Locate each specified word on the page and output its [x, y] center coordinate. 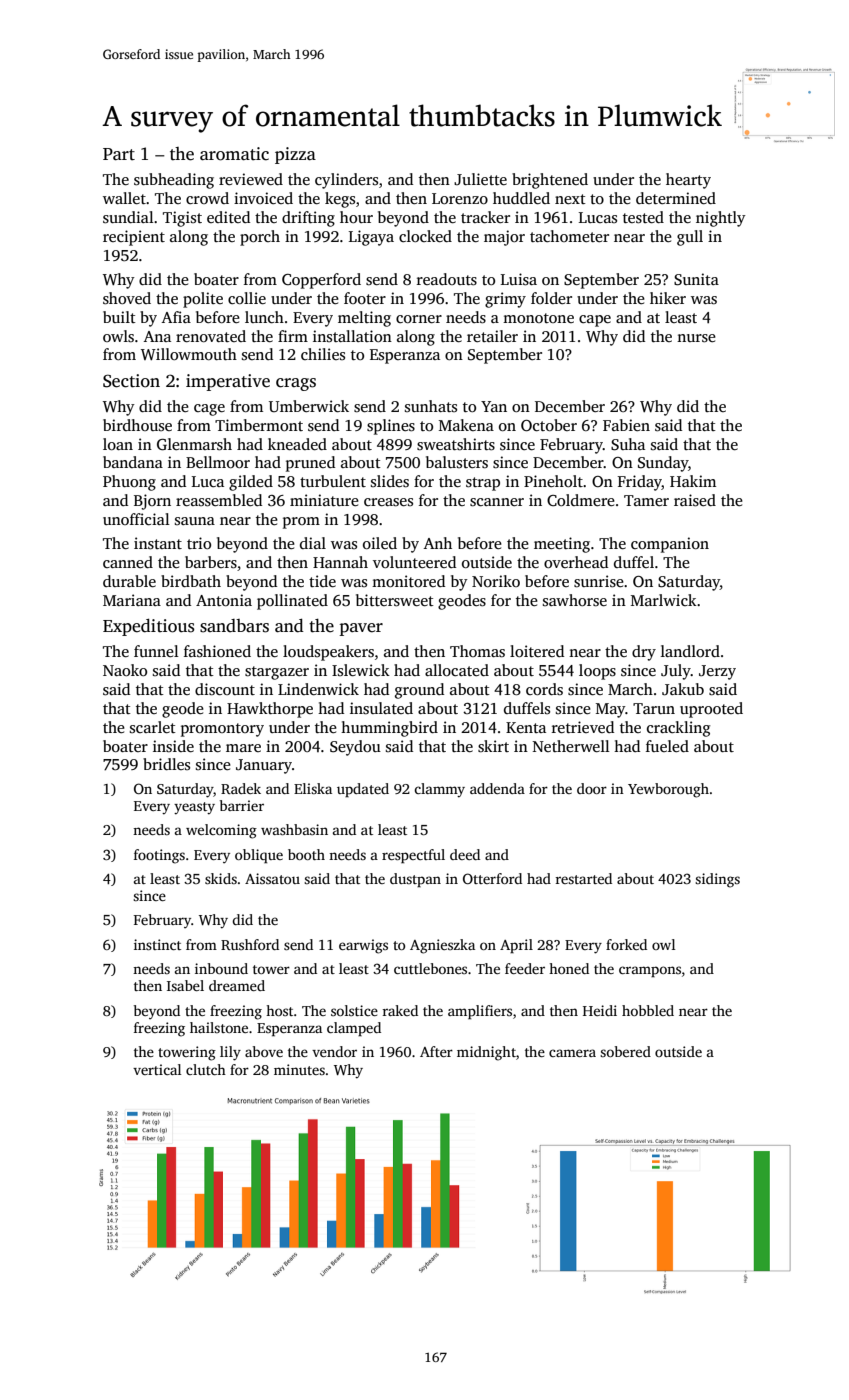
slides [390, 481]
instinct [157, 944]
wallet [124, 198]
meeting [562, 545]
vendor [334, 1051]
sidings [717, 880]
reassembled [219, 500]
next [570, 199]
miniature [324, 500]
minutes [299, 1069]
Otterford [492, 878]
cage [209, 410]
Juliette [480, 179]
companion [670, 545]
